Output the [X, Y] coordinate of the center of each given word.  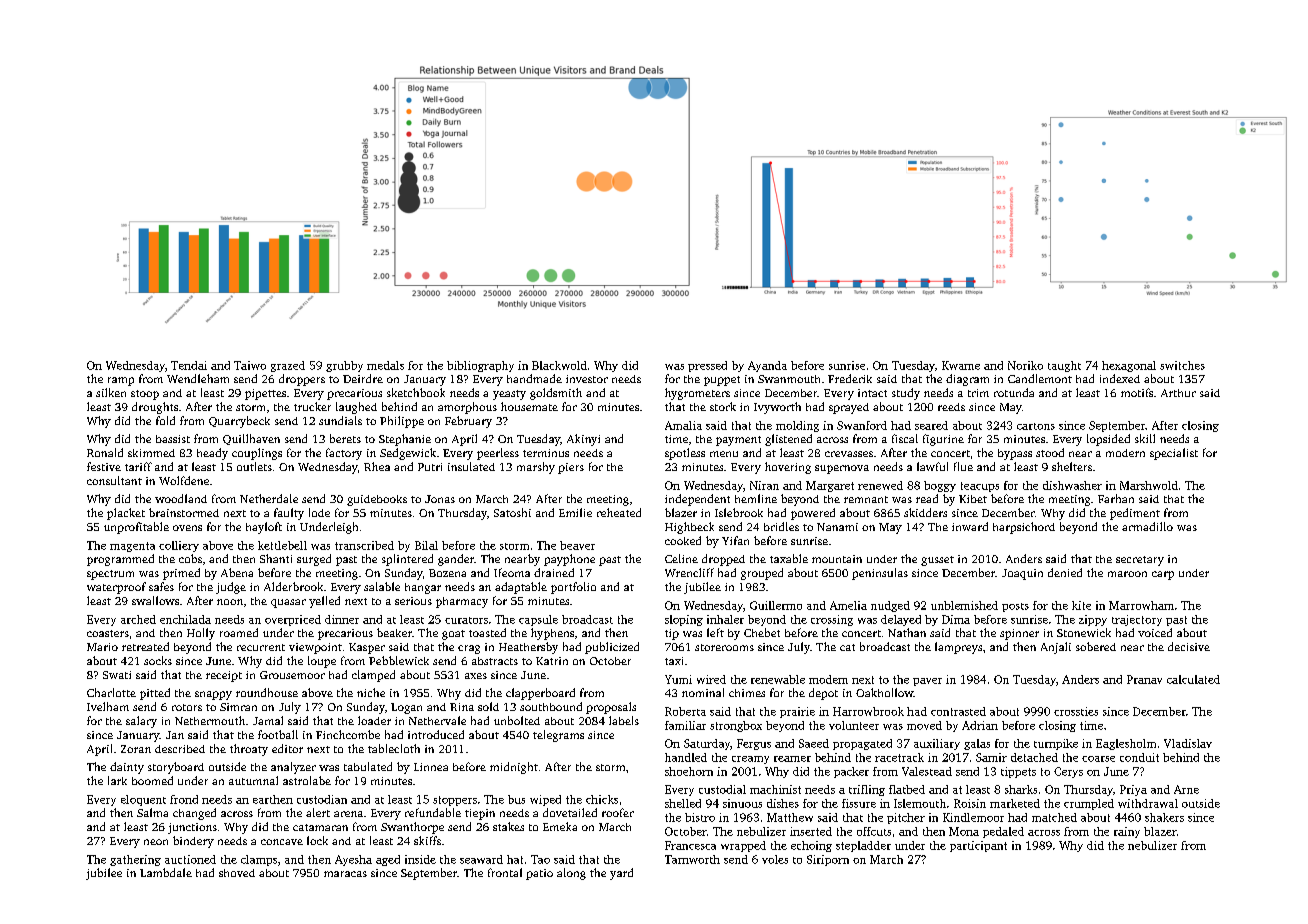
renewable [778, 679]
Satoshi [512, 512]
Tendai [189, 365]
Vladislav [1188, 743]
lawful [932, 466]
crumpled [1089, 804]
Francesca [690, 845]
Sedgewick [408, 454]
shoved [237, 873]
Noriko [1025, 365]
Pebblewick [399, 660]
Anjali [1056, 648]
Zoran [136, 749]
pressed [707, 366]
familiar [685, 725]
